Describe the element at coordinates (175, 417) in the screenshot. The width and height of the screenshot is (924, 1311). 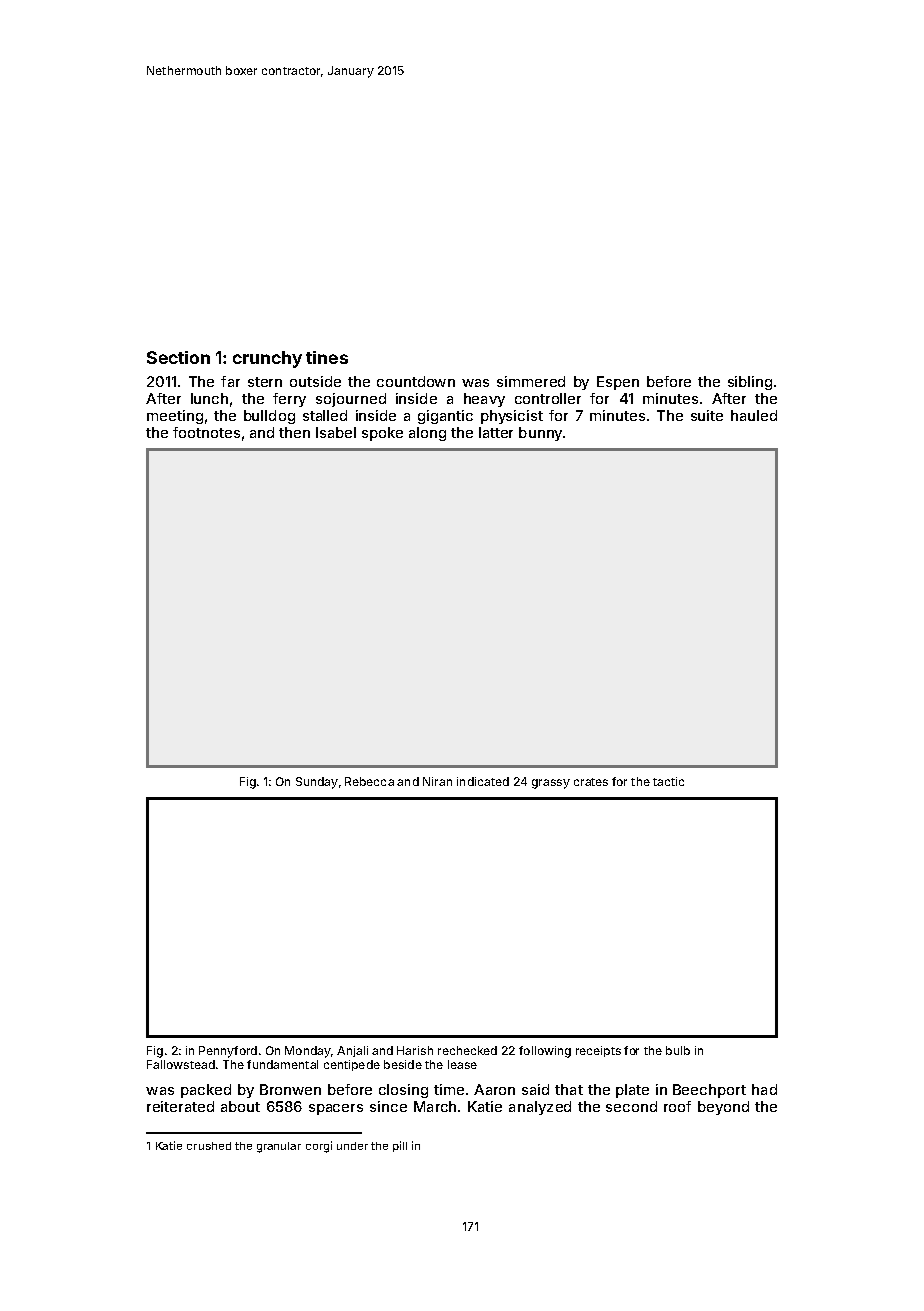
I see `meeting` at that location.
